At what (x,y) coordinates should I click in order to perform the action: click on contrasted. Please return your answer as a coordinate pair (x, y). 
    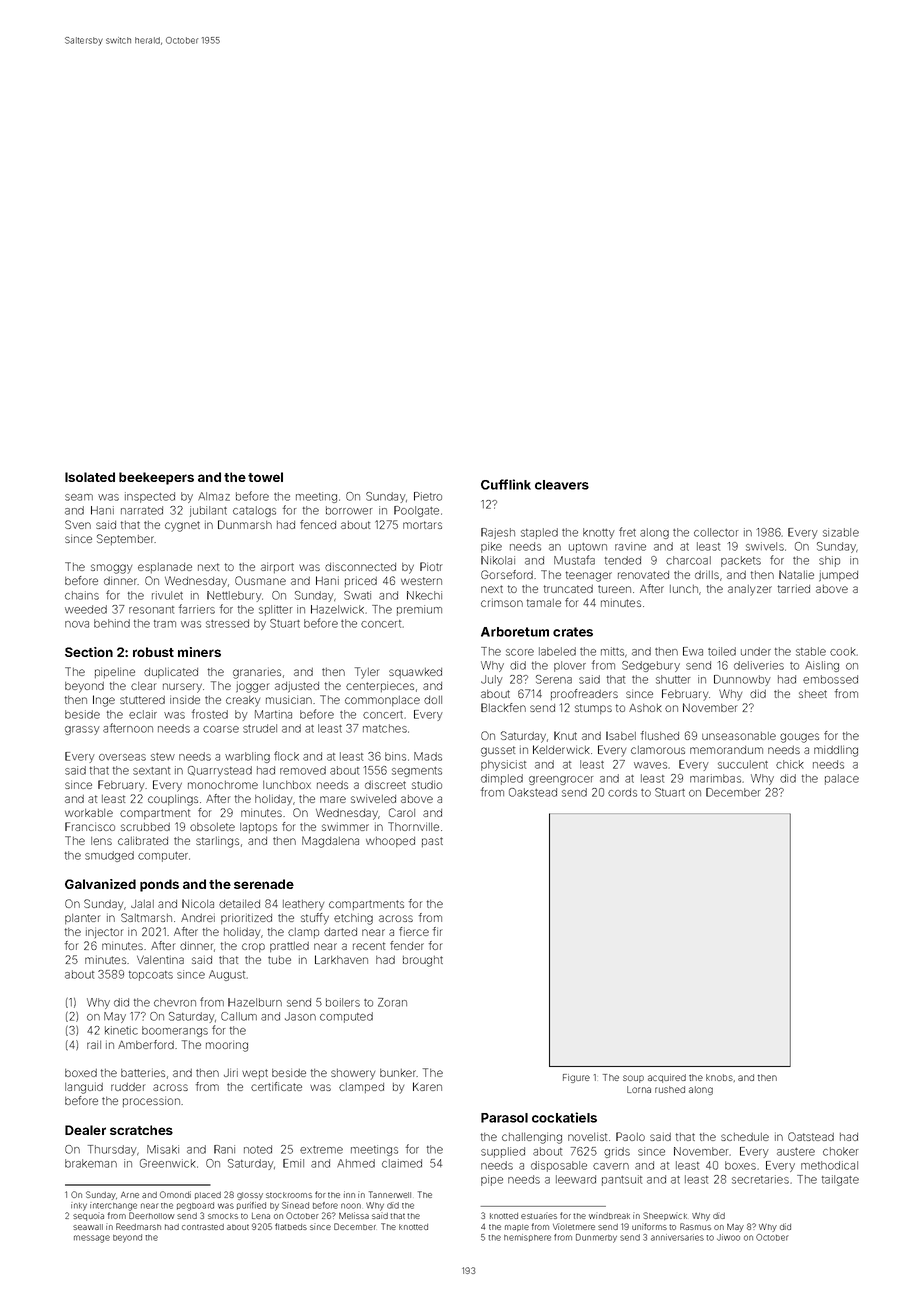
    Looking at the image, I should click on (203, 1227).
